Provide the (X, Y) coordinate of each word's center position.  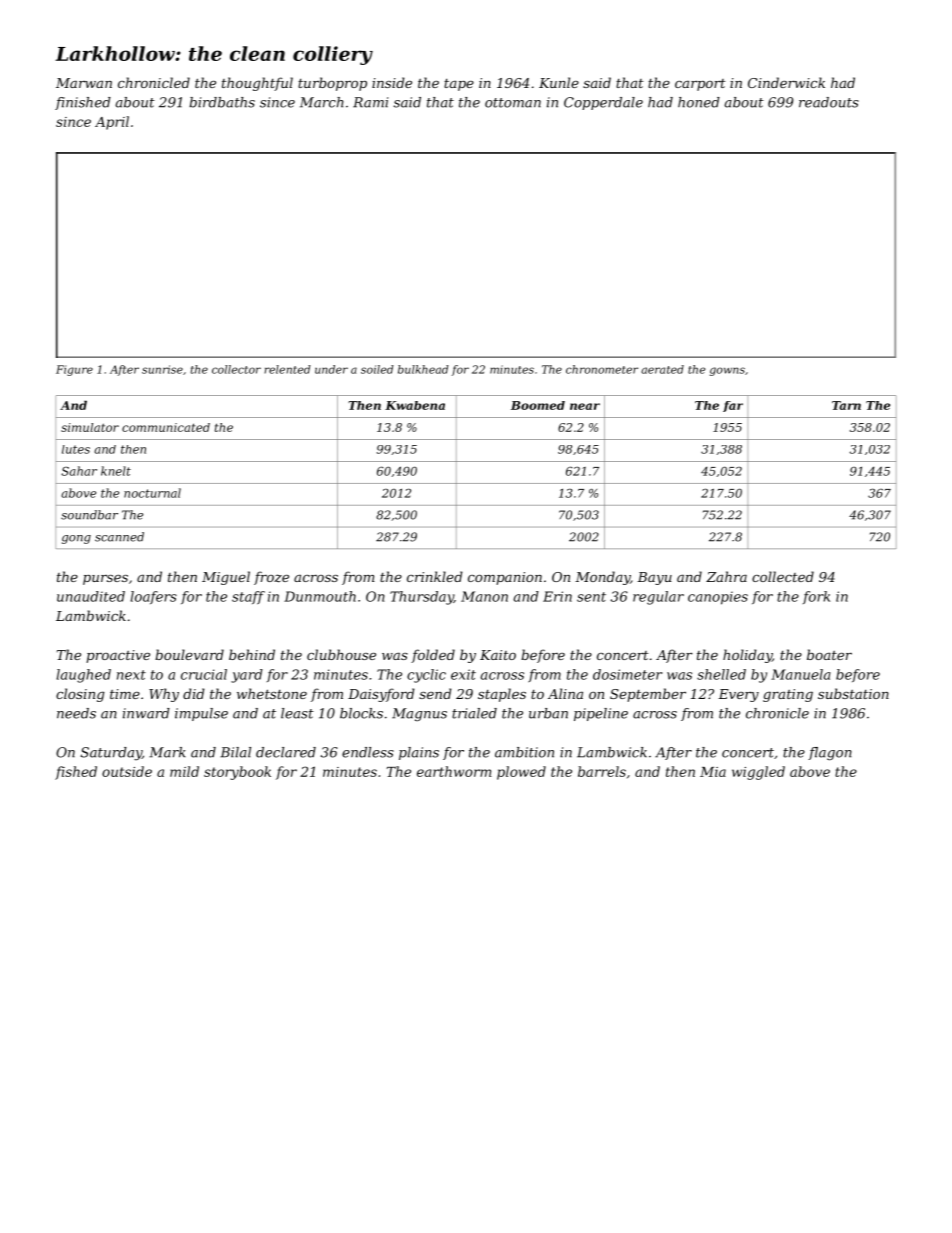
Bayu (654, 578)
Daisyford (381, 695)
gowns (727, 371)
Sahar (79, 471)
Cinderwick (786, 82)
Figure (74, 370)
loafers (154, 597)
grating (788, 695)
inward (146, 713)
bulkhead (423, 369)
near (585, 406)
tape (459, 85)
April (112, 123)
